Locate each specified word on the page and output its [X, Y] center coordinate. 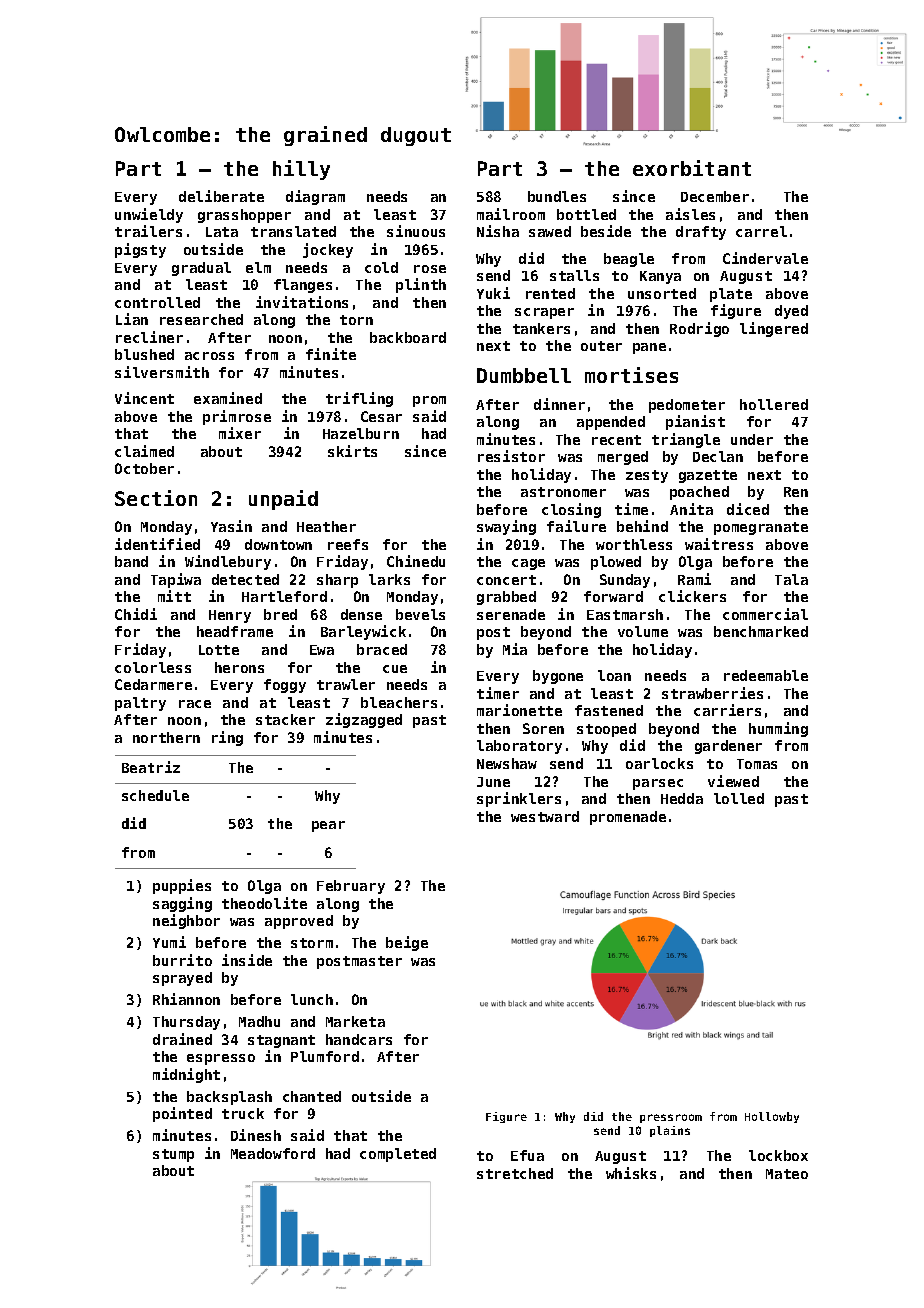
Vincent [144, 398]
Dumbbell [524, 375]
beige [407, 943]
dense [361, 614]
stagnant [281, 1041]
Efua [527, 1155]
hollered [774, 404]
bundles [557, 196]
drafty [701, 233]
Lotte [219, 650]
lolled [739, 798]
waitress [719, 544]
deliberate [221, 196]
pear [328, 826]
